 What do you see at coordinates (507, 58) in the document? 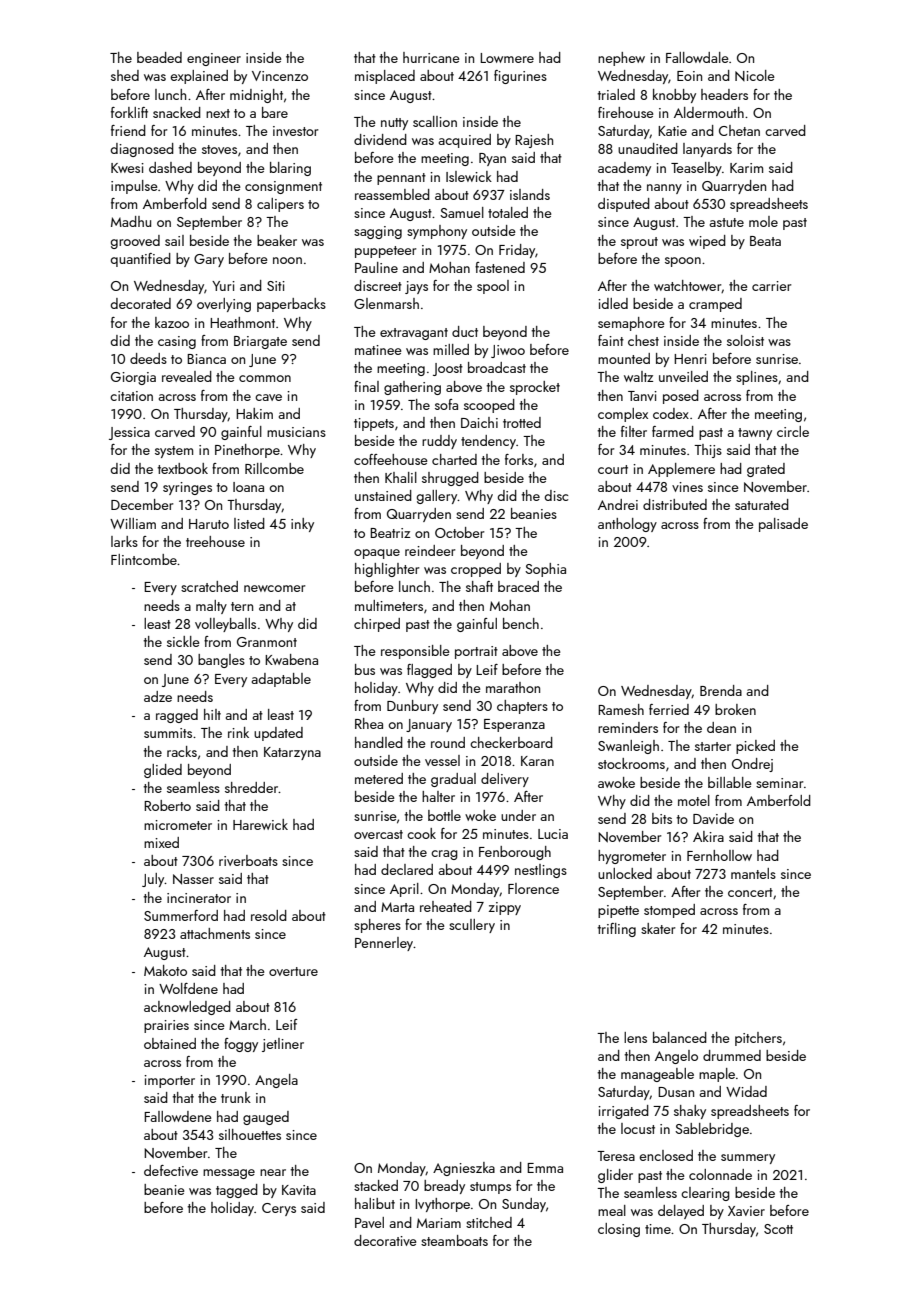
I see `Lowmere` at bounding box center [507, 58].
